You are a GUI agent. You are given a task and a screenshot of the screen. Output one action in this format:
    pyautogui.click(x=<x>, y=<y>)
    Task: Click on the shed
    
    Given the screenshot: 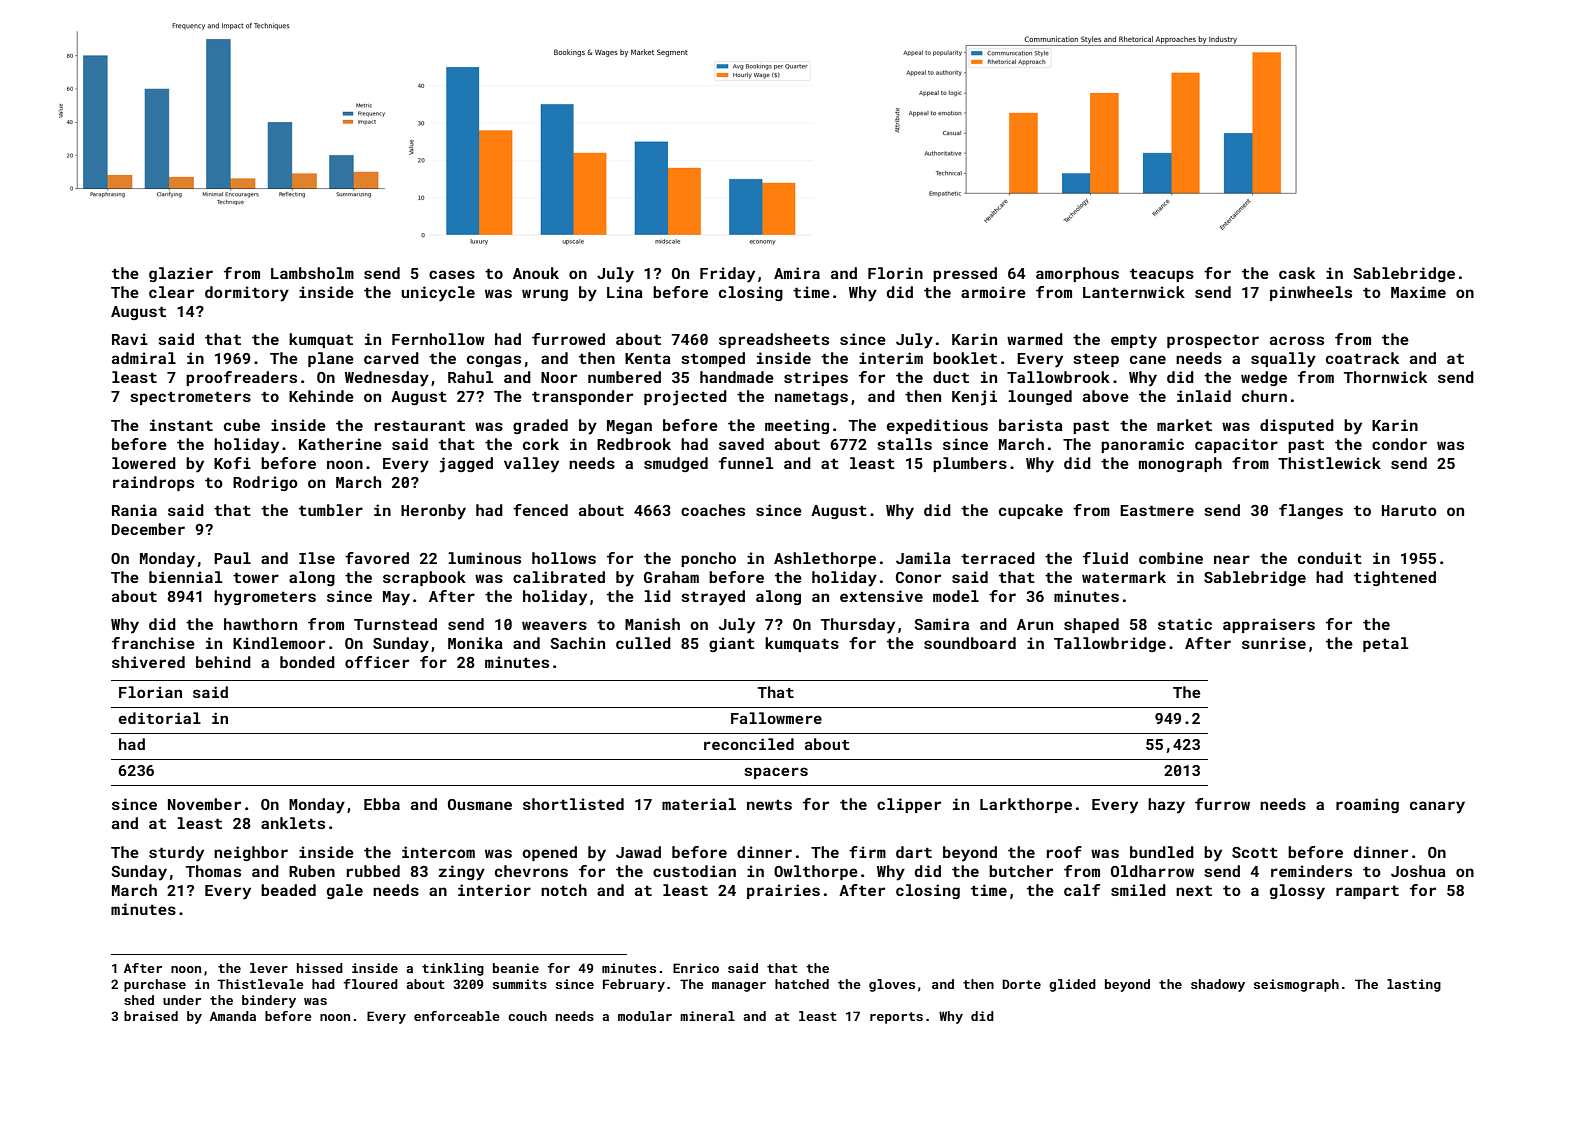 What is the action you would take?
    pyautogui.click(x=139, y=1000)
